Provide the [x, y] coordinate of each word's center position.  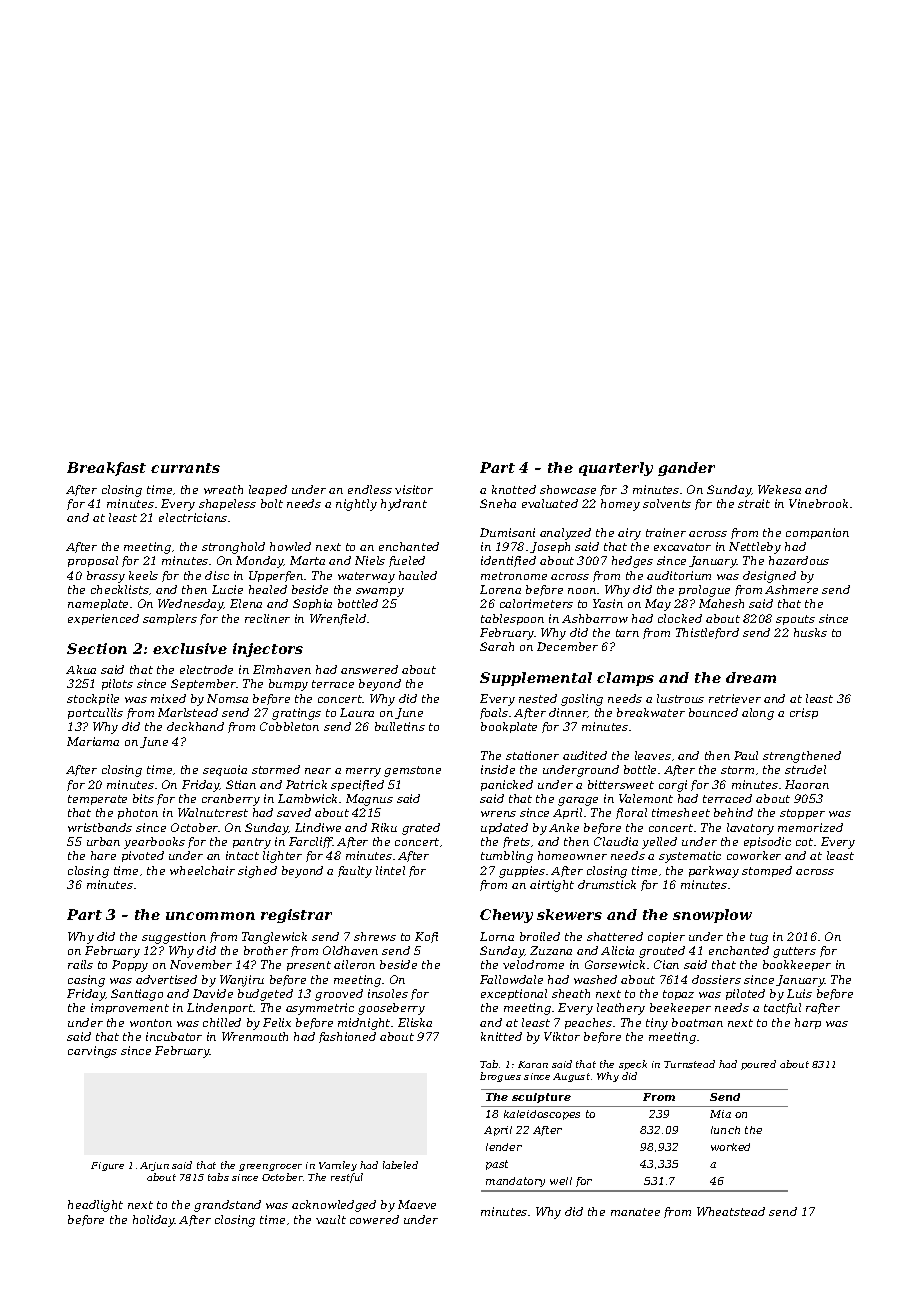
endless [370, 489]
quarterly [616, 469]
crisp [804, 713]
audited [585, 755]
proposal [93, 561]
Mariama [93, 741]
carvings [92, 1052]
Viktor [562, 1036]
